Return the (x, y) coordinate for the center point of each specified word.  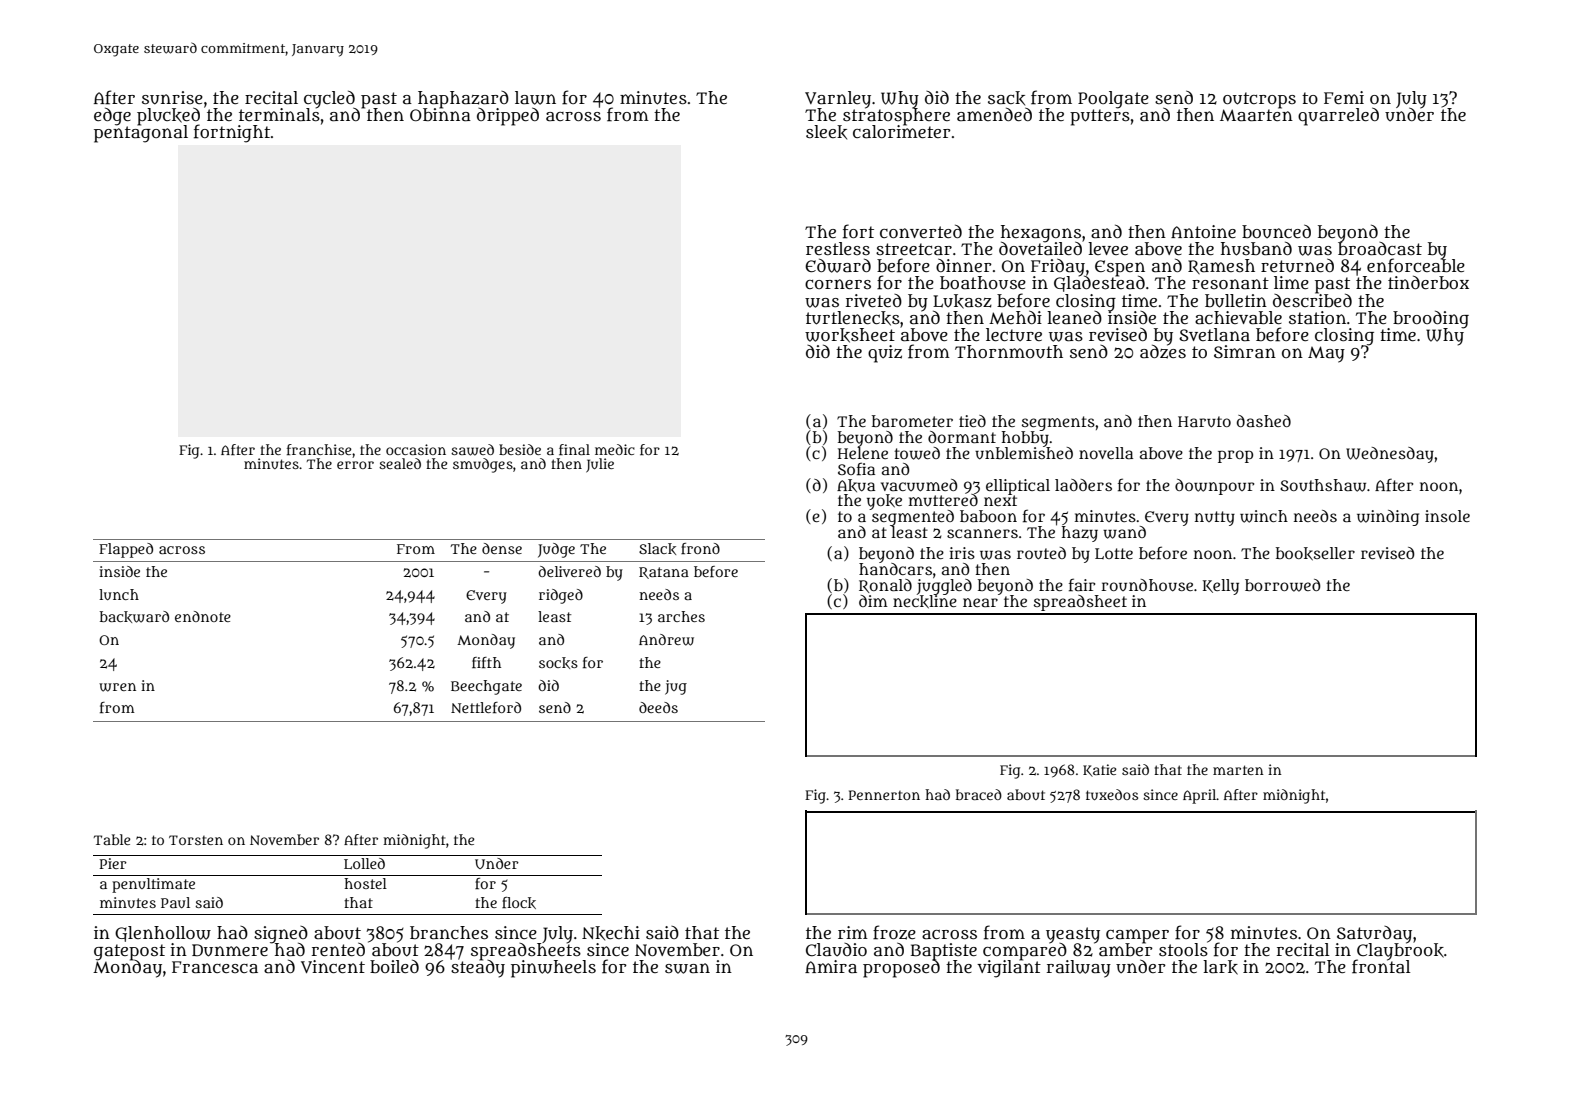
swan (687, 968)
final (574, 449)
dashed (1264, 421)
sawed (472, 450)
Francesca (215, 967)
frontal (1381, 967)
